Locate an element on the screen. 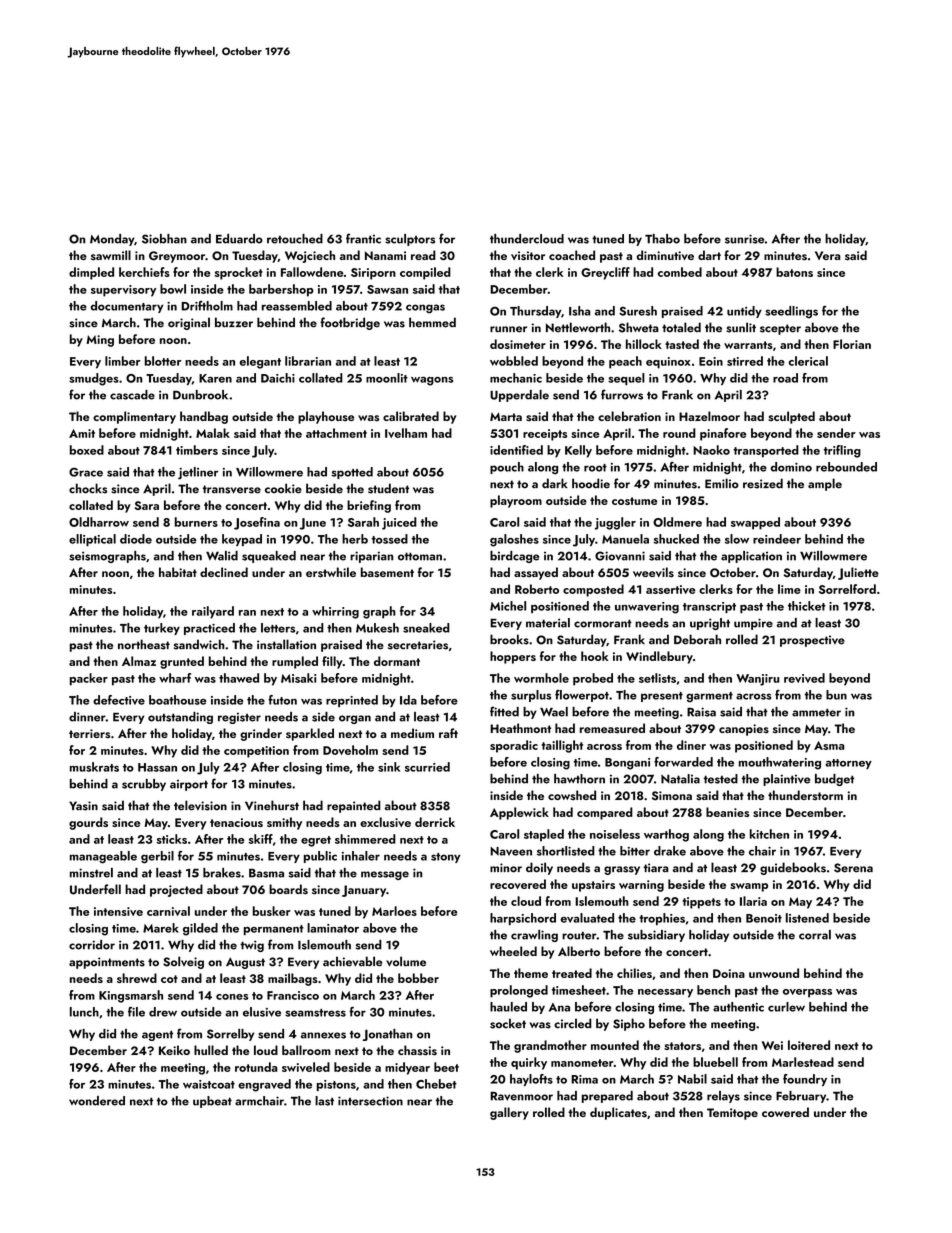  Fallowdene is located at coordinates (312, 272).
